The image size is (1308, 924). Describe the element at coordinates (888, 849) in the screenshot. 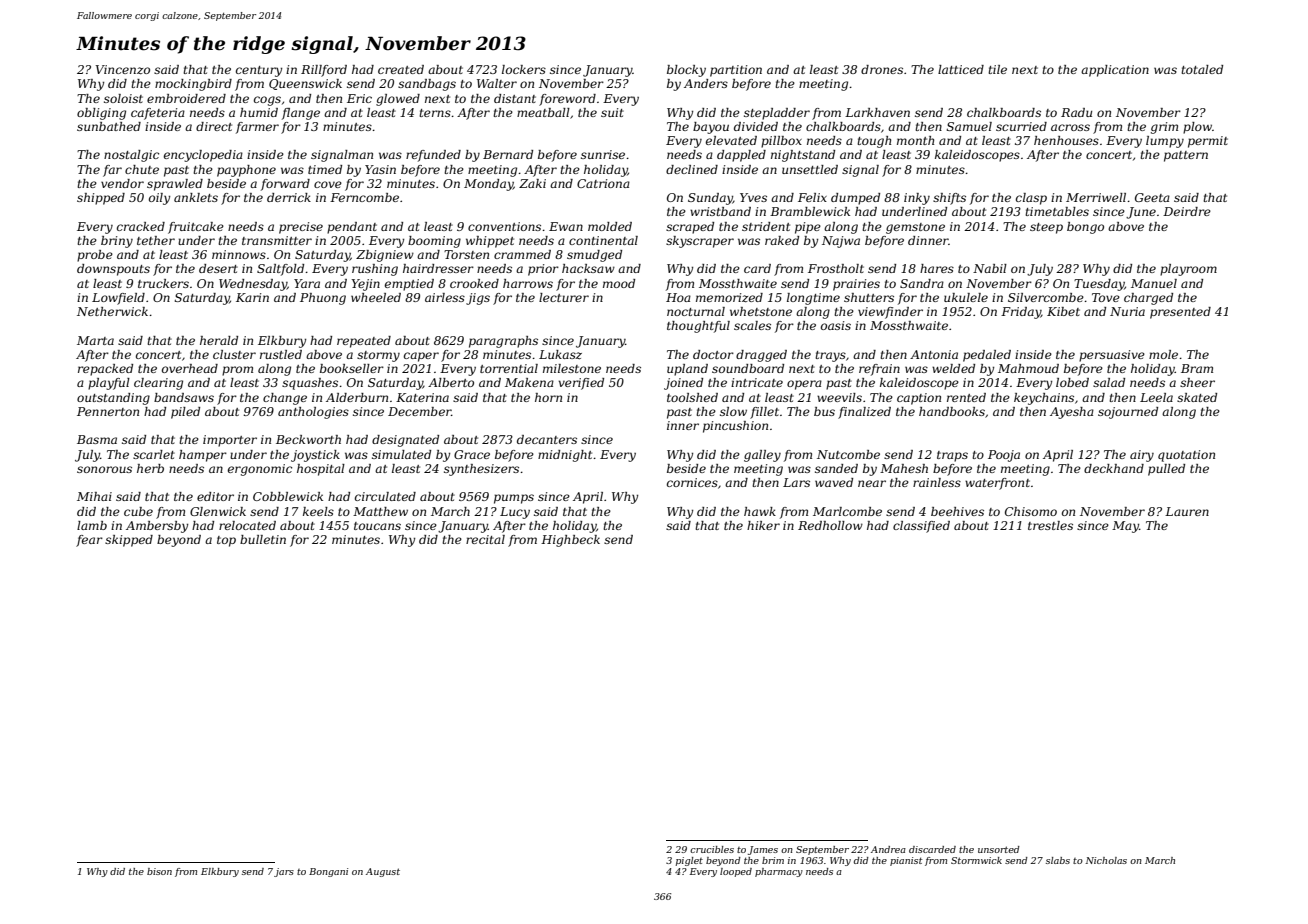

I see `Andrea` at that location.
